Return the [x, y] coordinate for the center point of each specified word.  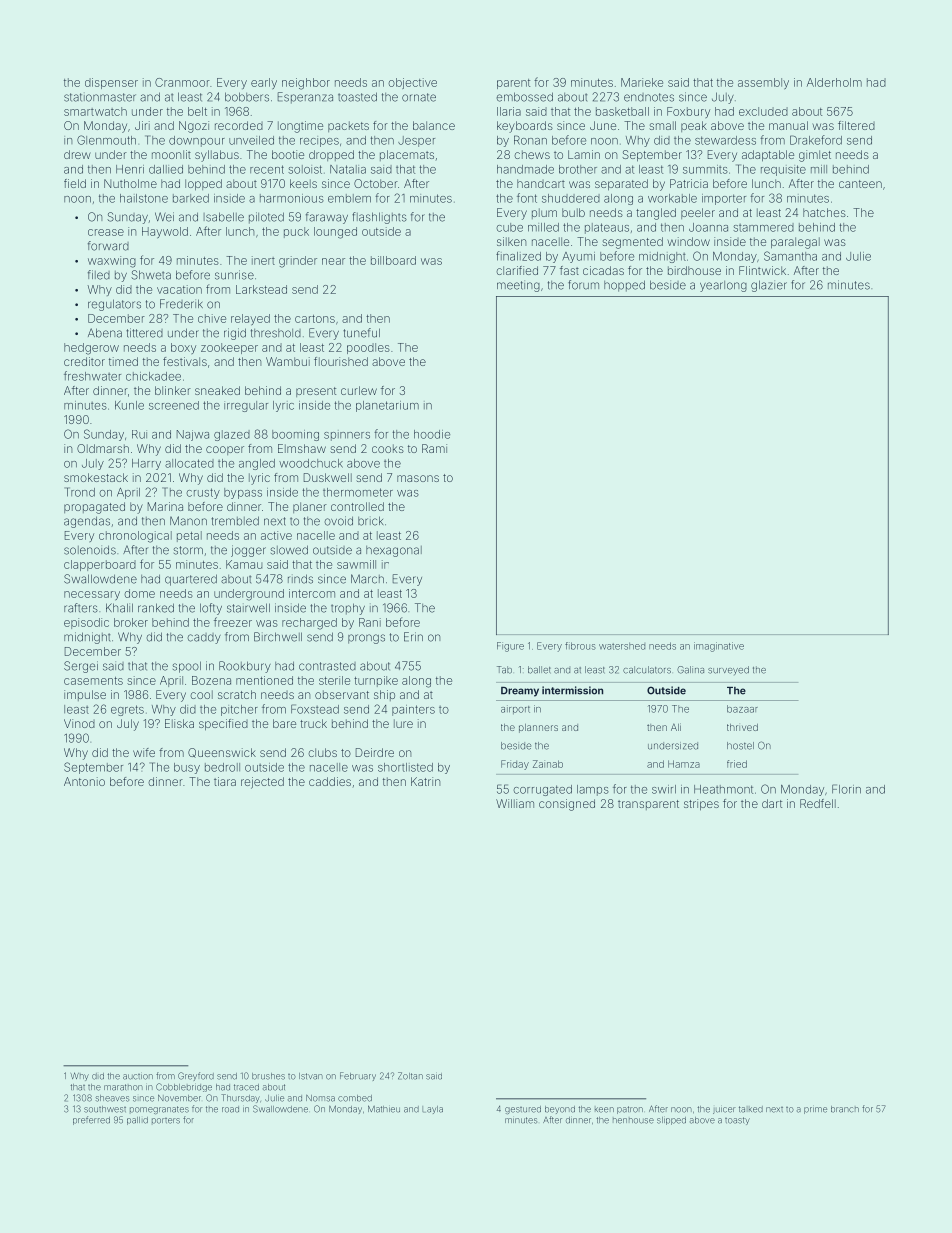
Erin [413, 637]
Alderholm [834, 82]
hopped [624, 286]
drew [77, 154]
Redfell [818, 803]
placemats [407, 155]
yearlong [723, 286]
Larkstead [261, 289]
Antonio [84, 781]
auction [138, 1077]
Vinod [79, 723]
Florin [846, 789]
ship [384, 695]
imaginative [719, 647]
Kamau [244, 564]
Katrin [425, 781]
